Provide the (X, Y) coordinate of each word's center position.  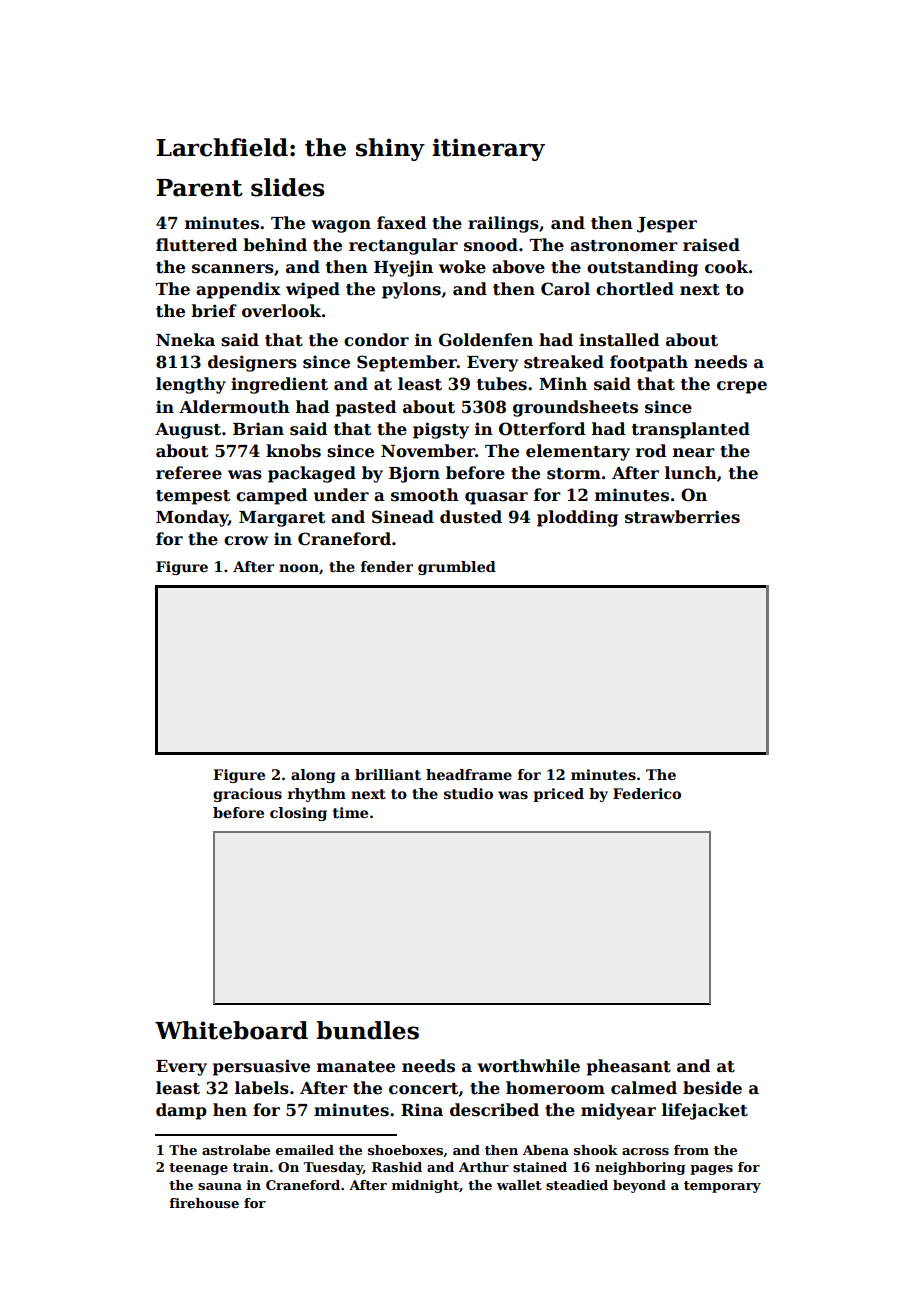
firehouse (204, 1203)
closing (298, 814)
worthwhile (528, 1066)
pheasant (629, 1067)
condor (376, 340)
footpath (649, 363)
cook (726, 267)
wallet (519, 1185)
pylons (411, 290)
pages (711, 1170)
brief (214, 311)
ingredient (279, 385)
